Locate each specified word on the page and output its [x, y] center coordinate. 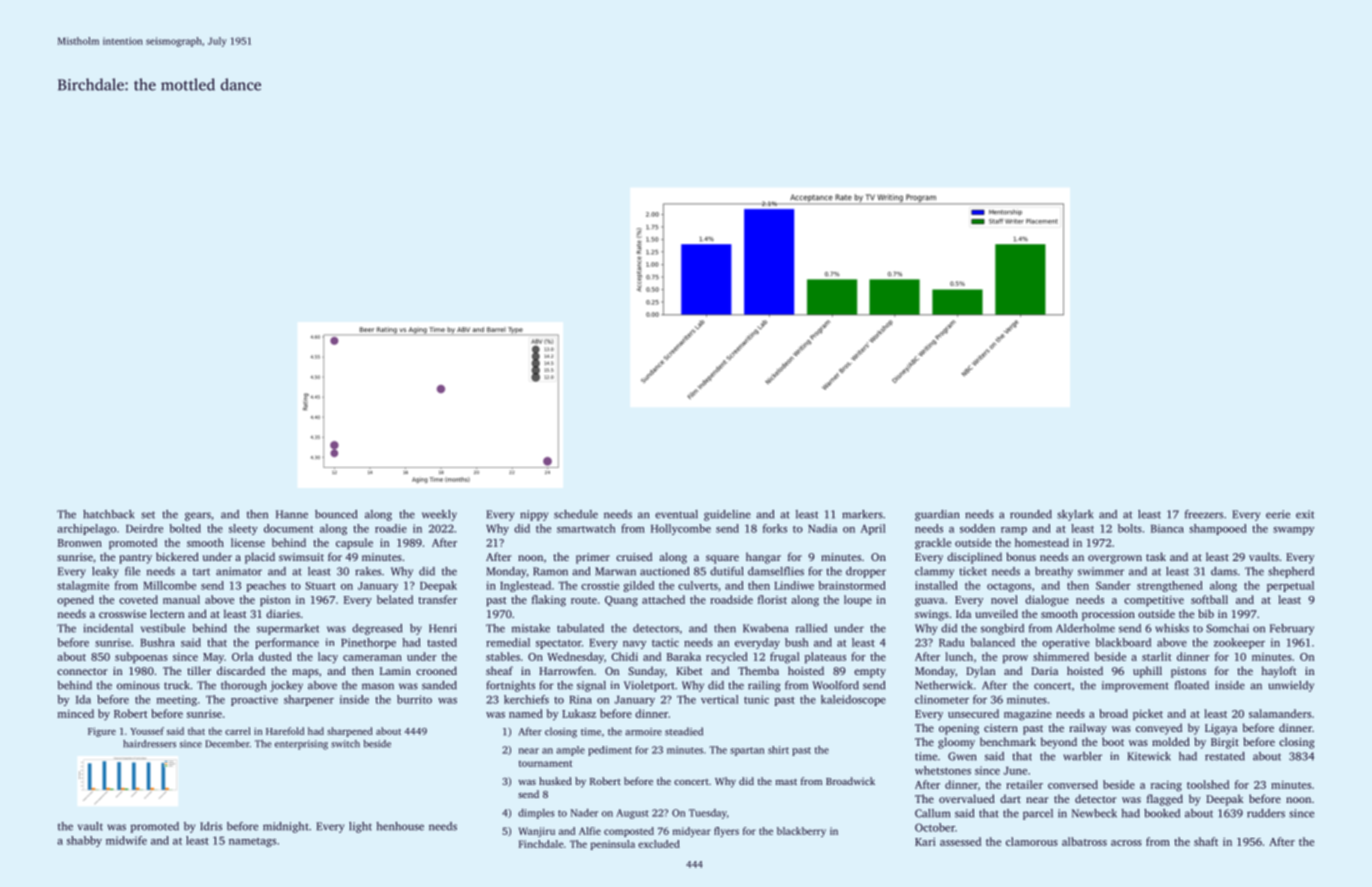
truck [177, 685]
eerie [1278, 514]
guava [929, 602]
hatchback [108, 514]
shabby [84, 841]
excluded [659, 844]
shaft [1206, 841]
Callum [932, 813]
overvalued [967, 798]
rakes [368, 571]
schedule [576, 514]
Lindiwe [794, 585]
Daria [1044, 671]
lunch [959, 656]
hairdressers [149, 744]
